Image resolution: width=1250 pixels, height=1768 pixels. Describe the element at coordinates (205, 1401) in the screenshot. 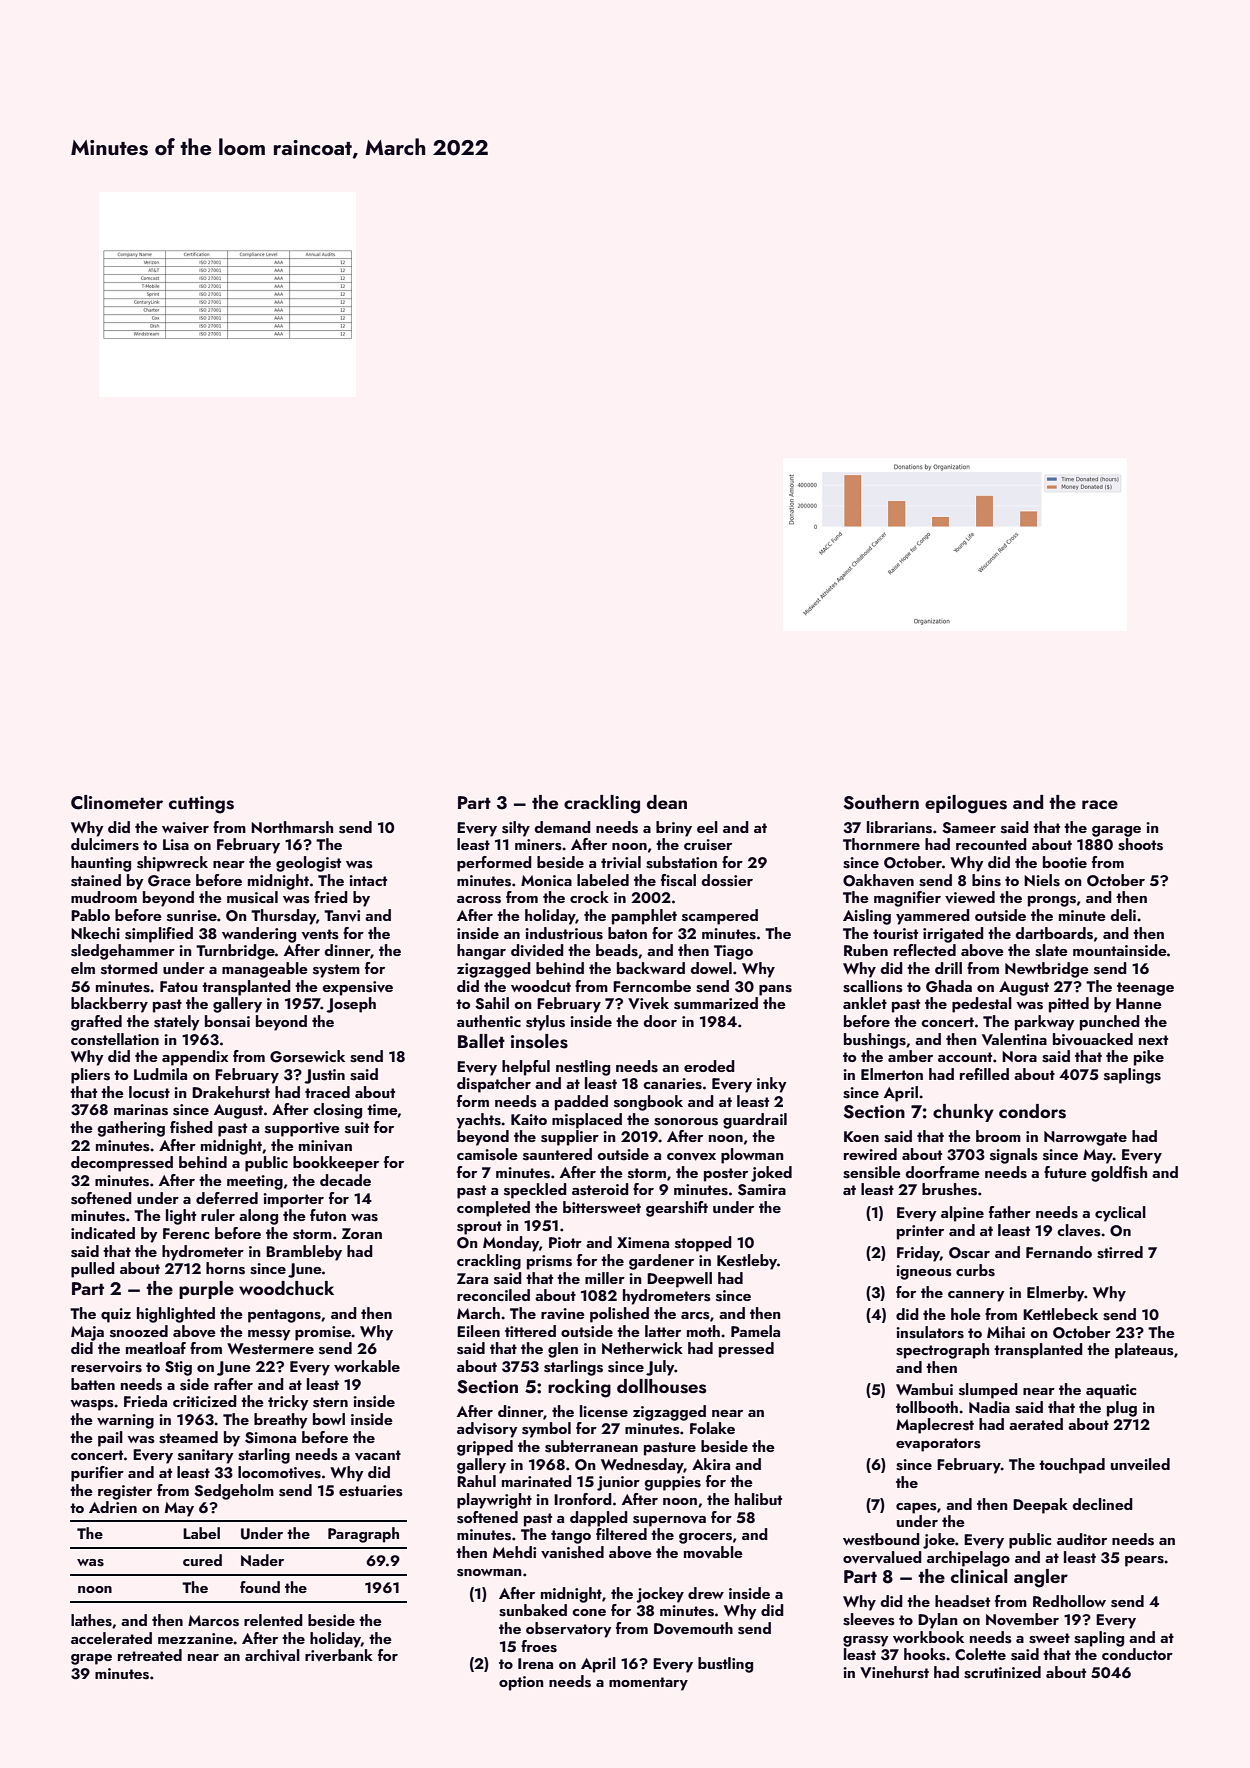

I see `criticized` at that location.
